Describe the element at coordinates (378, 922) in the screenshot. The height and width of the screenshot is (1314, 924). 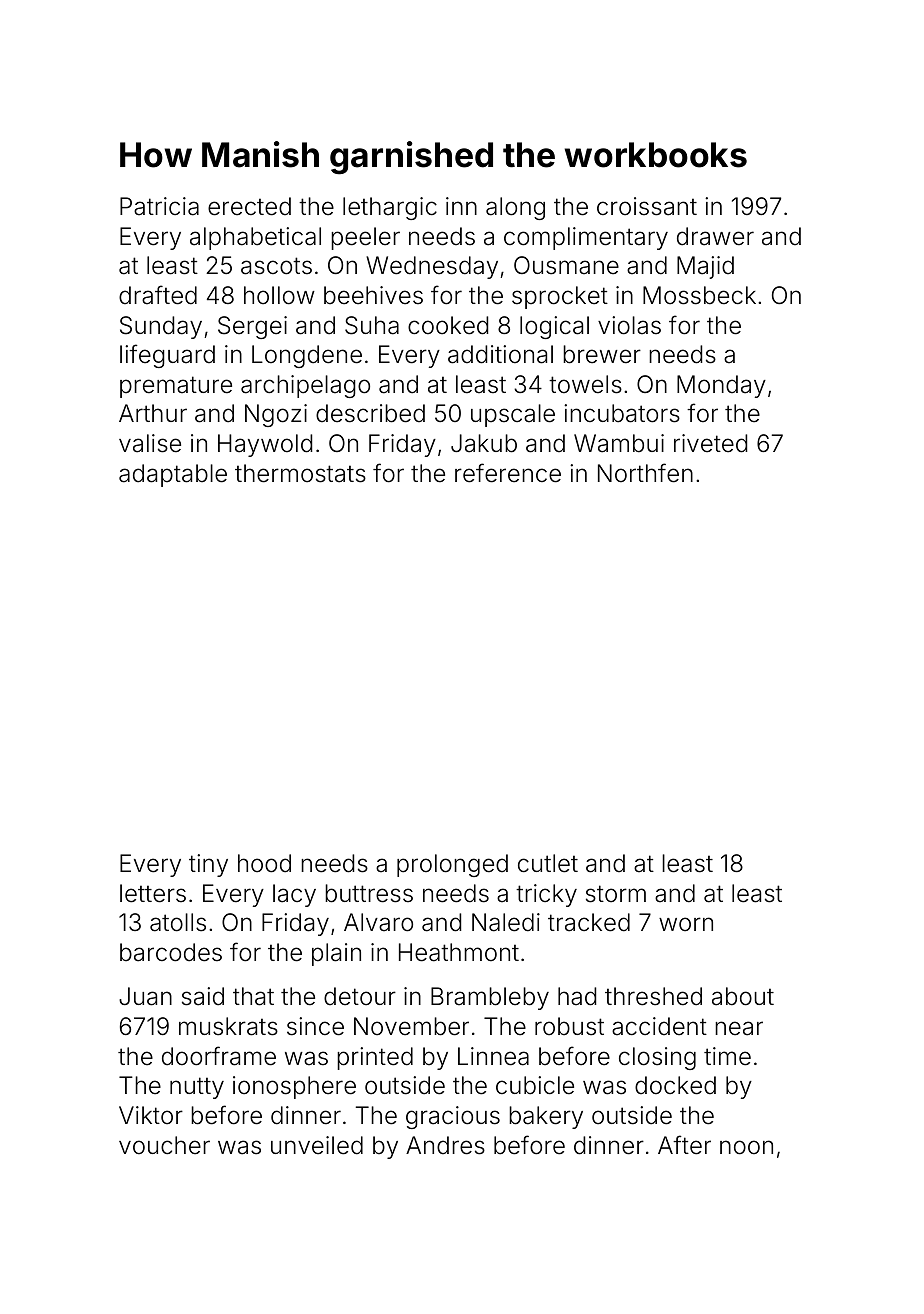
I see `Alvaro` at that location.
